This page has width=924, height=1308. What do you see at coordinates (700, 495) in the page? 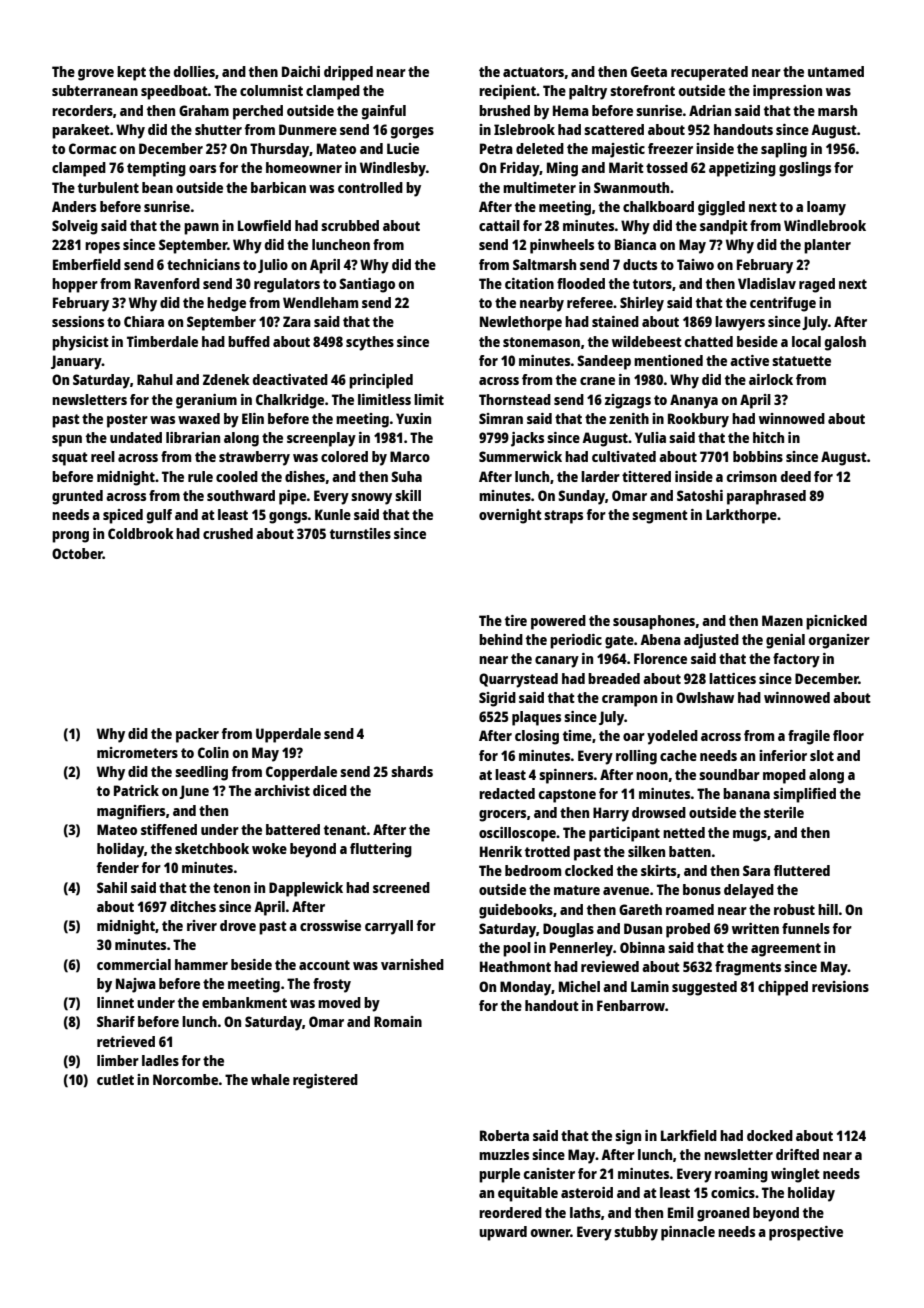
I see `Satoshi` at bounding box center [700, 495].
